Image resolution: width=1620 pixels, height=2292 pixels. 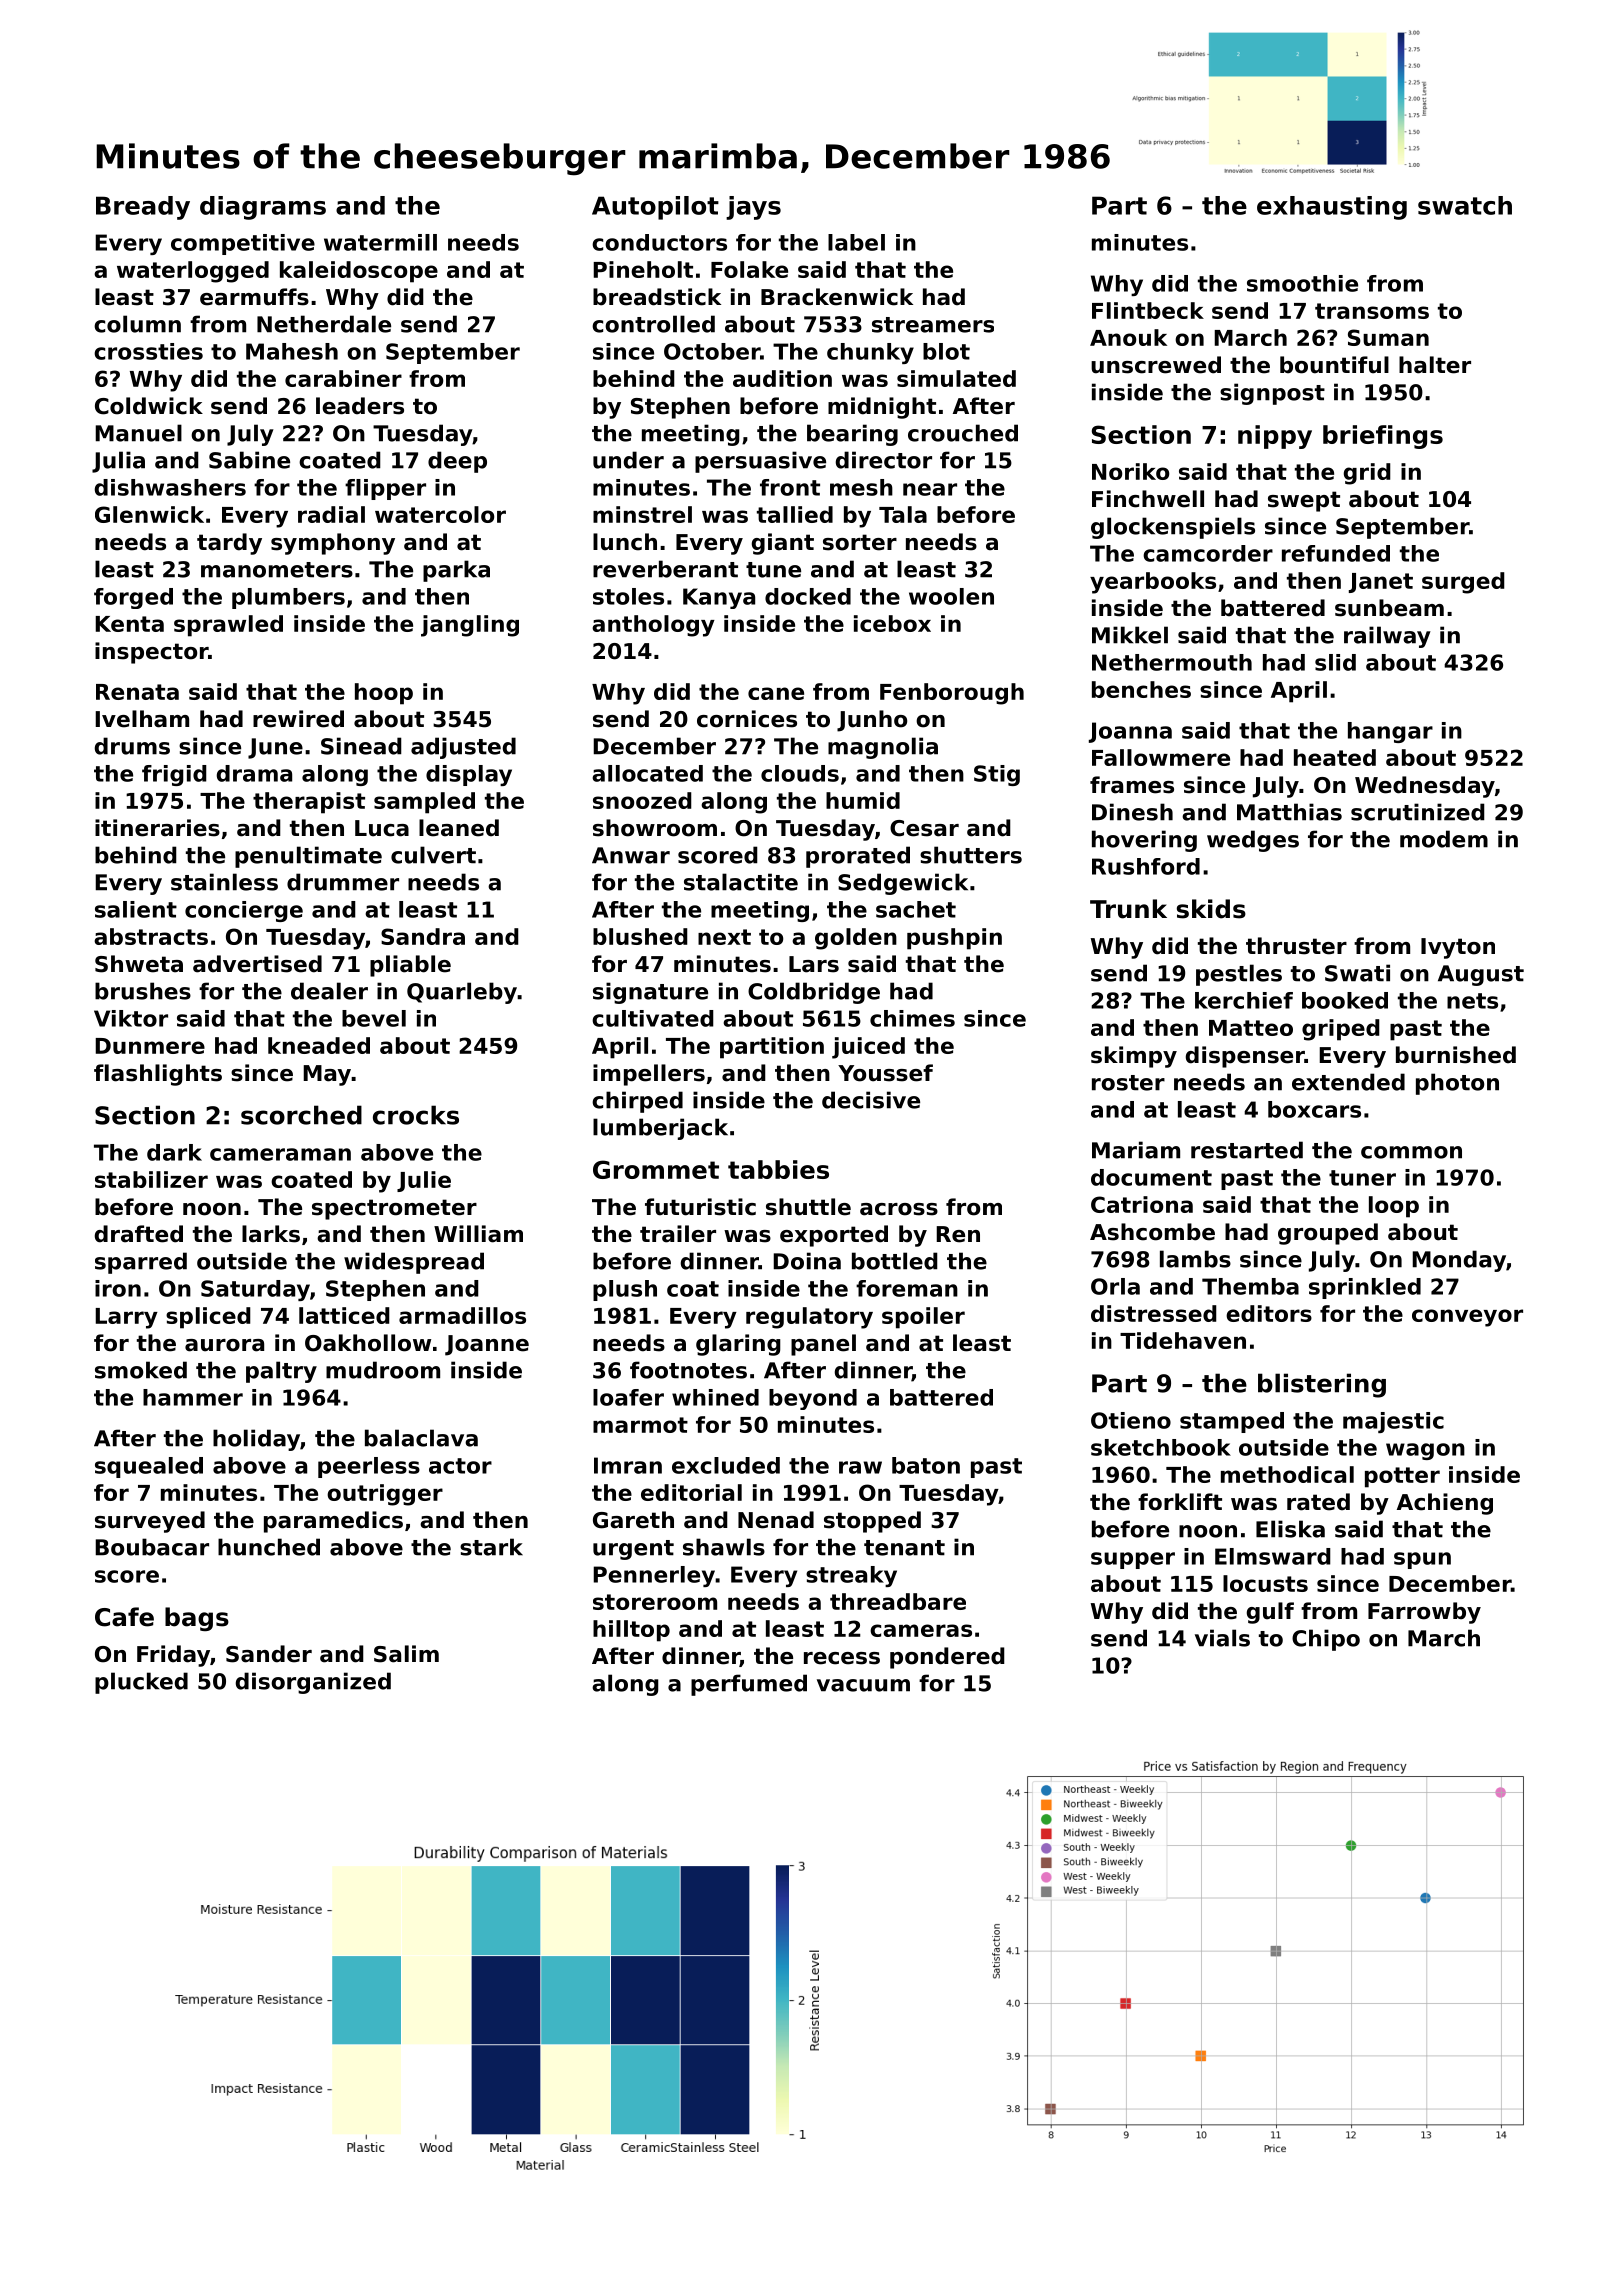 I want to click on vials, so click(x=1222, y=1638).
